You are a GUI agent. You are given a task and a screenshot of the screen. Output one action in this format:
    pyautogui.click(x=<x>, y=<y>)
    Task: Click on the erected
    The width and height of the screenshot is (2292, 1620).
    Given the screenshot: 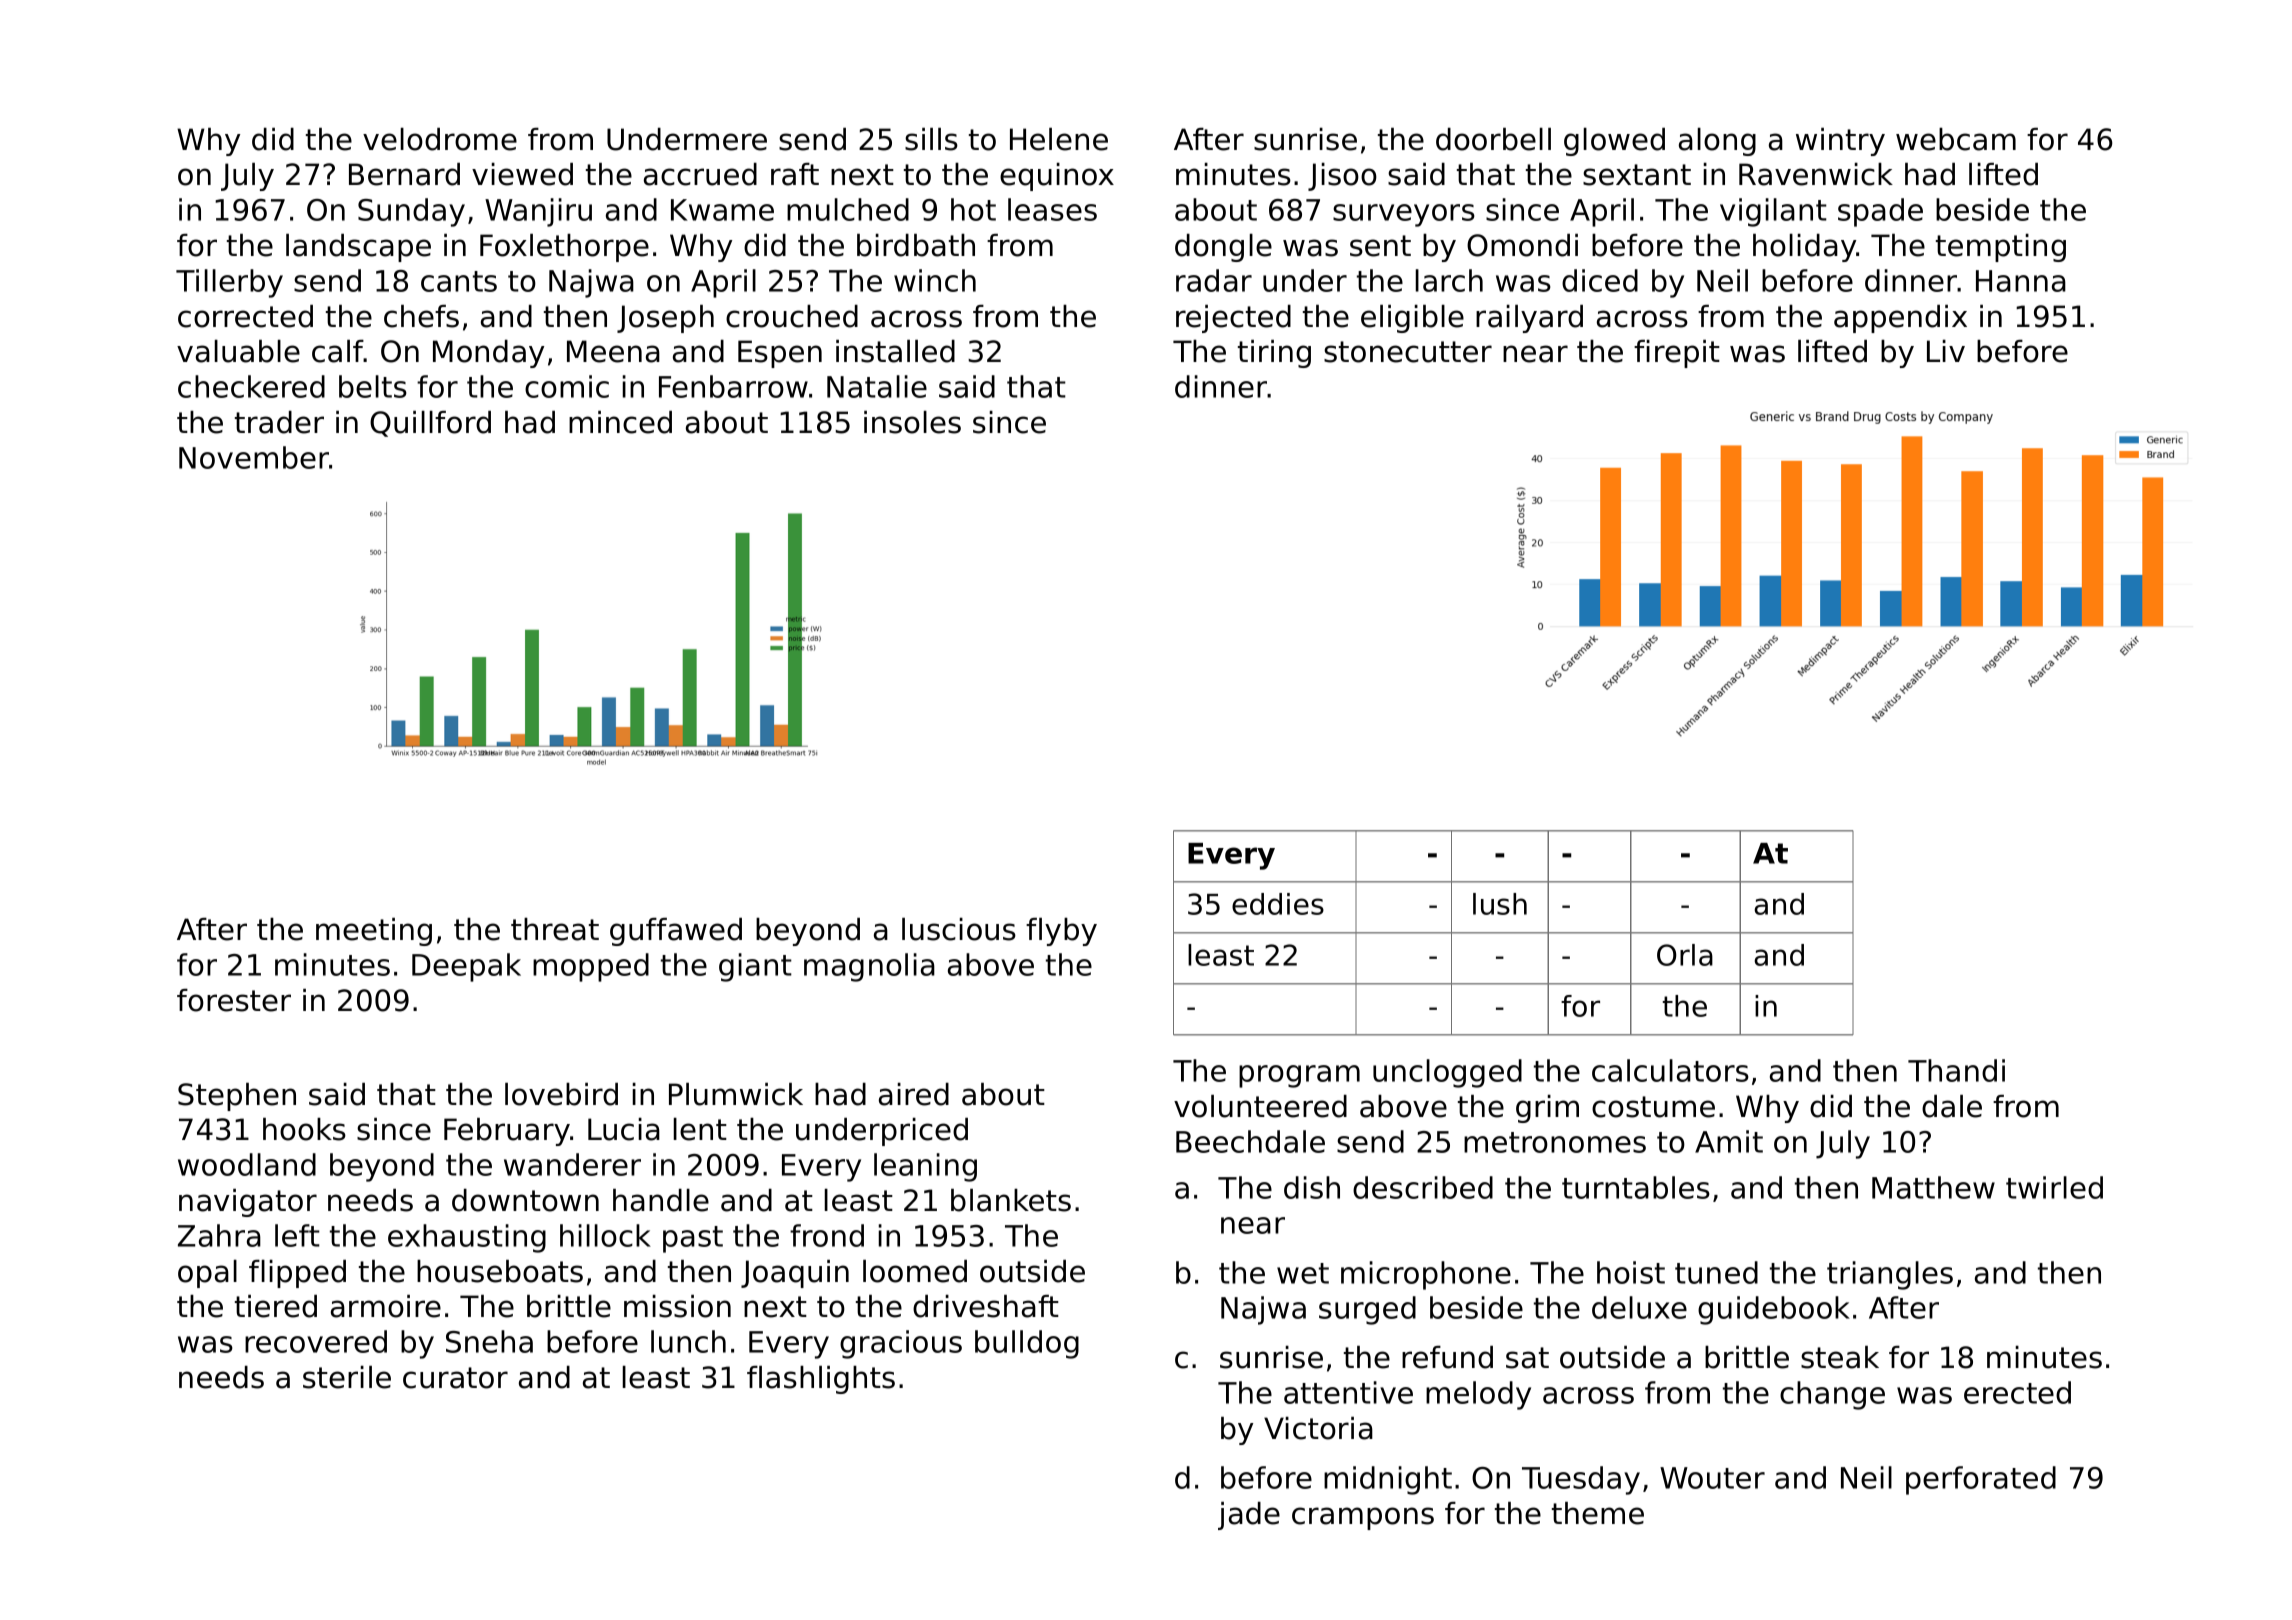 What is the action you would take?
    pyautogui.click(x=2017, y=1392)
